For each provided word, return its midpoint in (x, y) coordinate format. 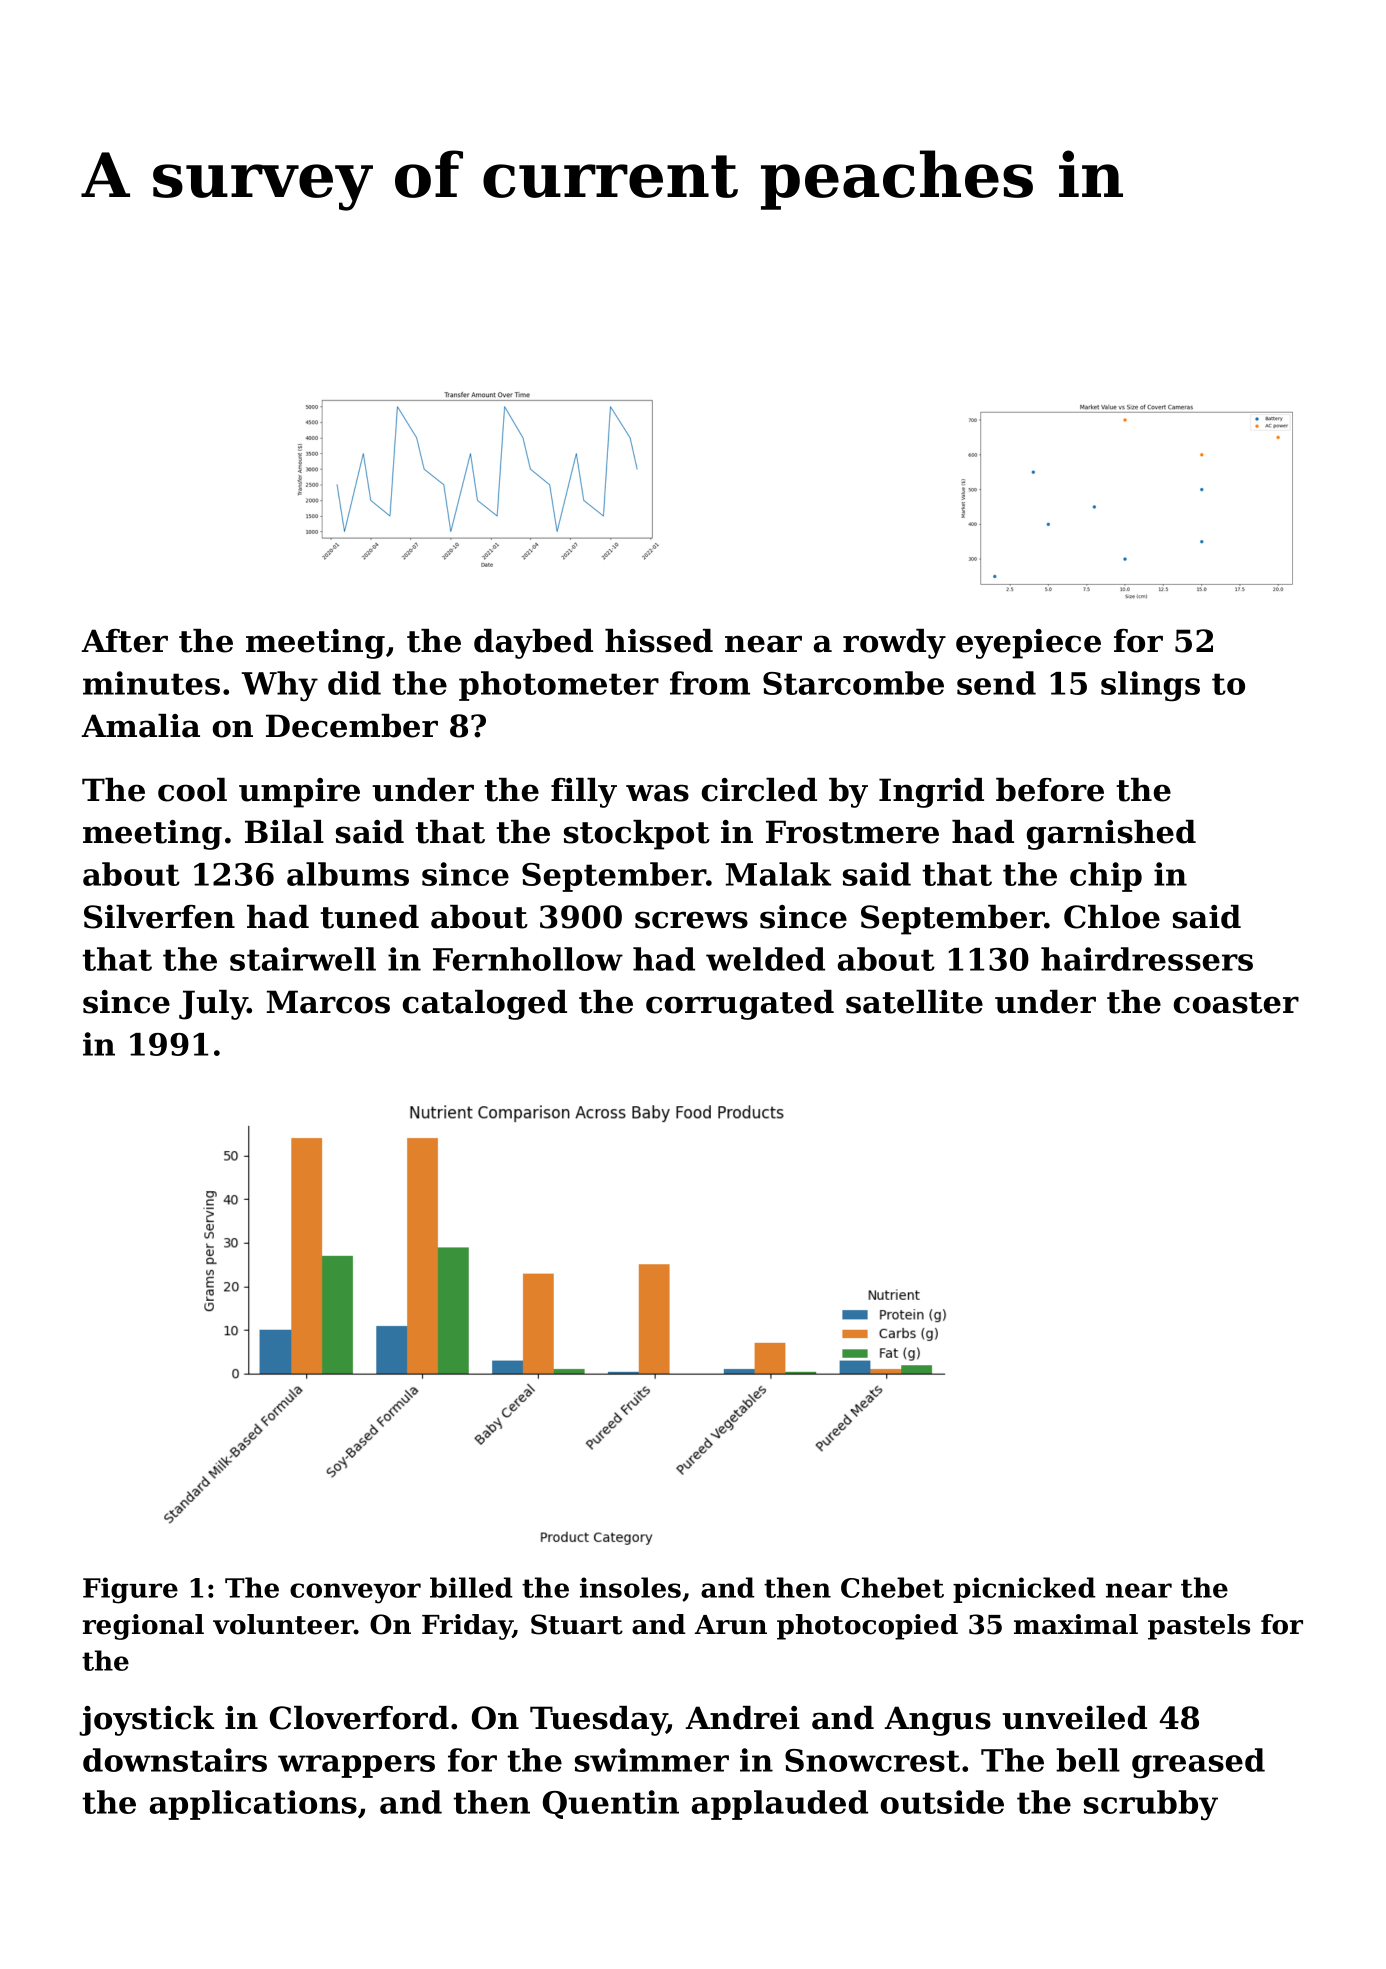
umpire (299, 793)
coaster (1236, 1003)
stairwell (303, 959)
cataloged (485, 1005)
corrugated (740, 1005)
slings (1150, 686)
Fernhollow (528, 959)
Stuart (577, 1624)
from (710, 683)
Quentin (611, 1804)
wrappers (356, 1766)
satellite (914, 1002)
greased (1198, 1763)
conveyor (355, 1593)
